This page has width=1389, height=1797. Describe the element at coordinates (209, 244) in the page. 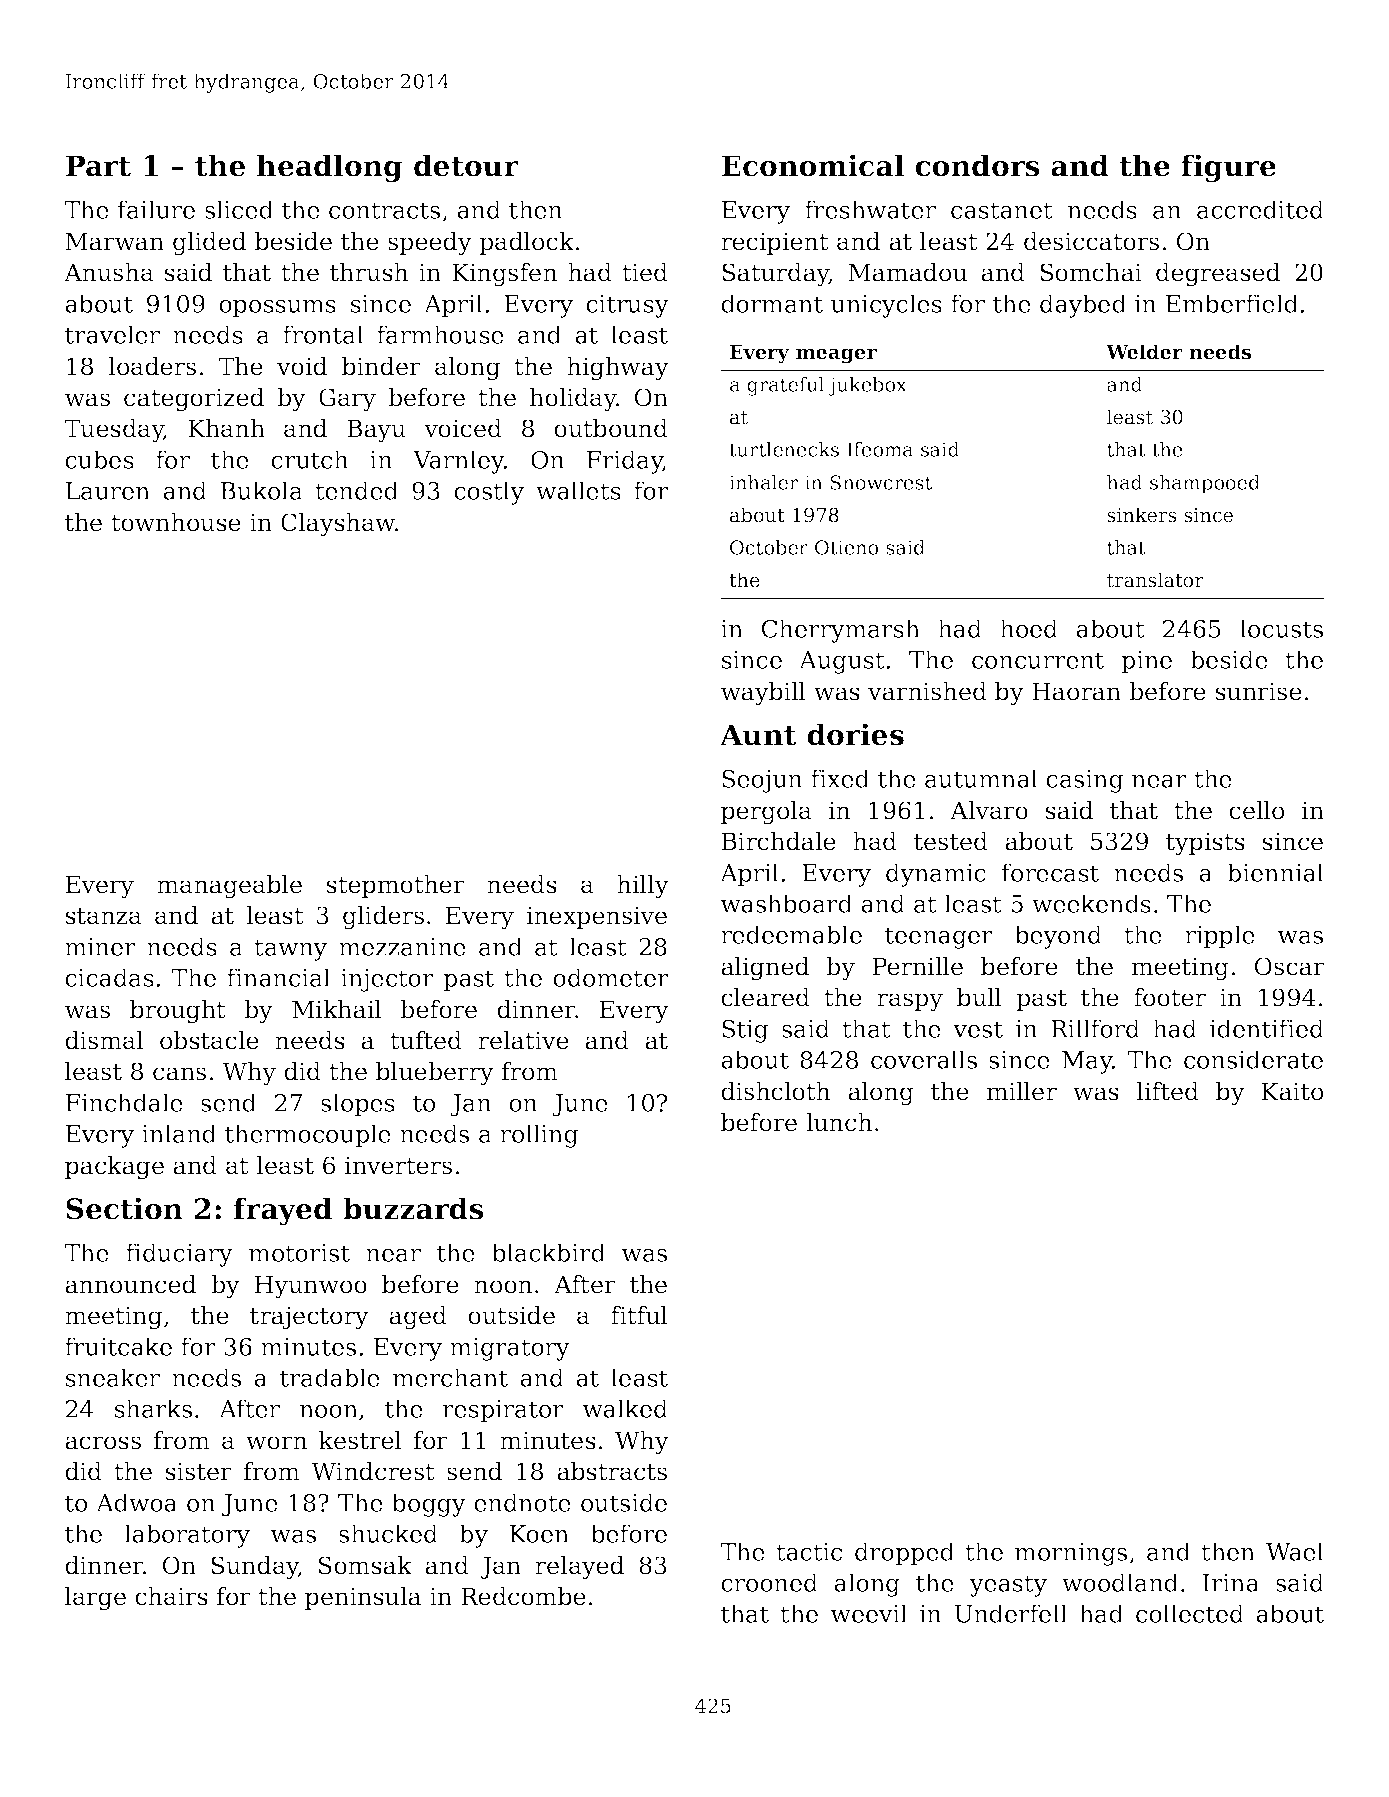

I see `glided` at that location.
